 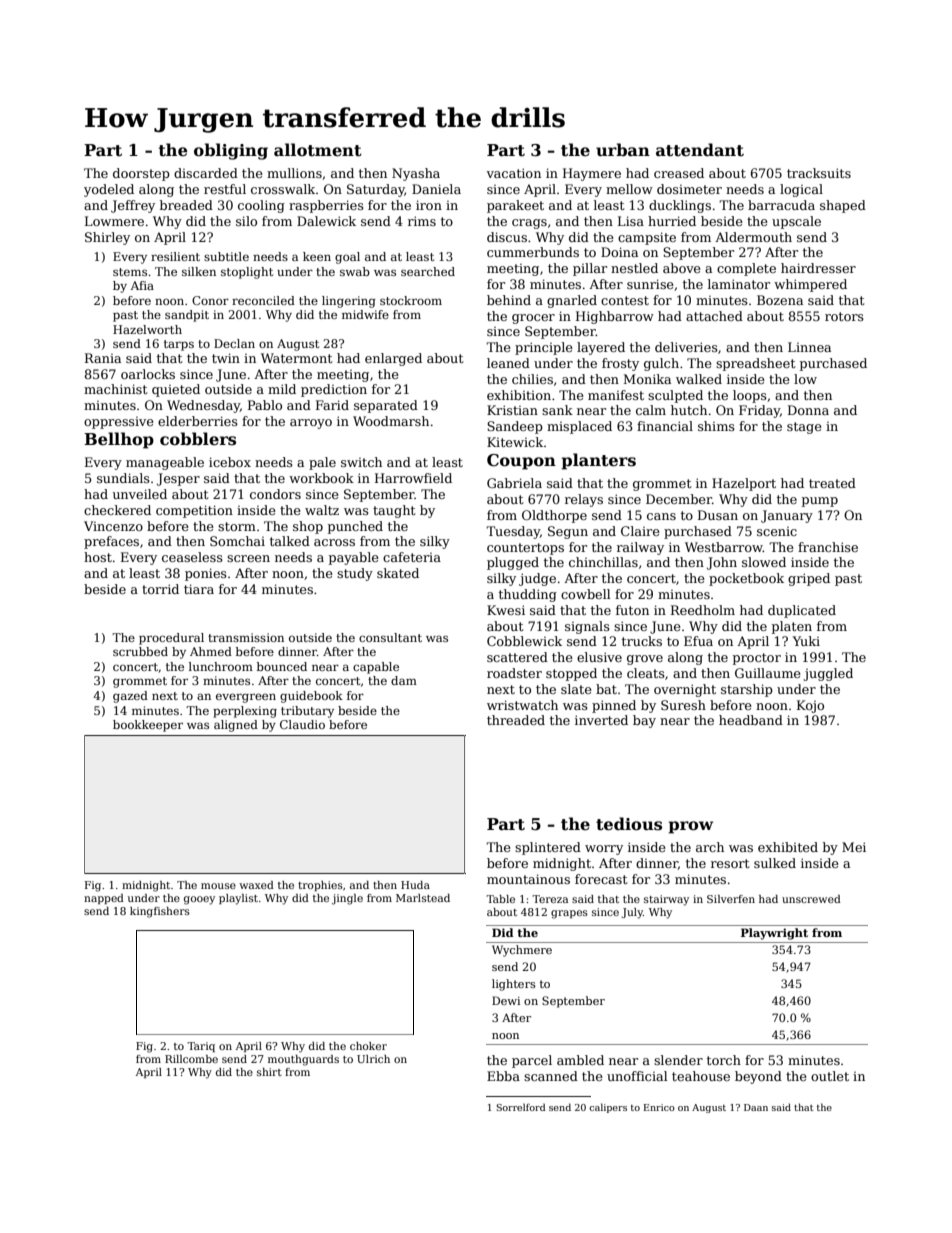 I want to click on tracksuits, so click(x=819, y=173).
